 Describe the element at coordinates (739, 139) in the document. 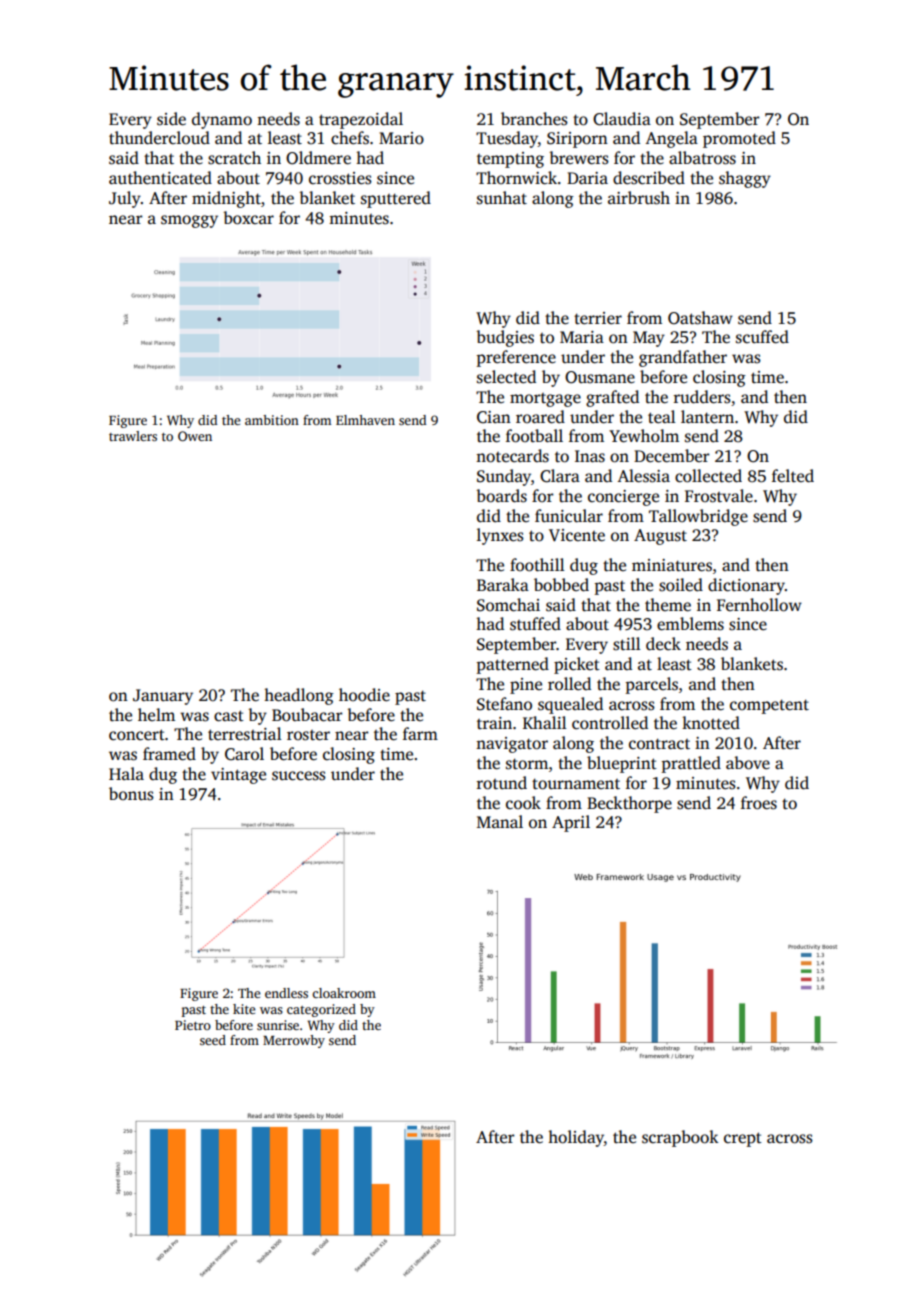

I see `promoted` at that location.
